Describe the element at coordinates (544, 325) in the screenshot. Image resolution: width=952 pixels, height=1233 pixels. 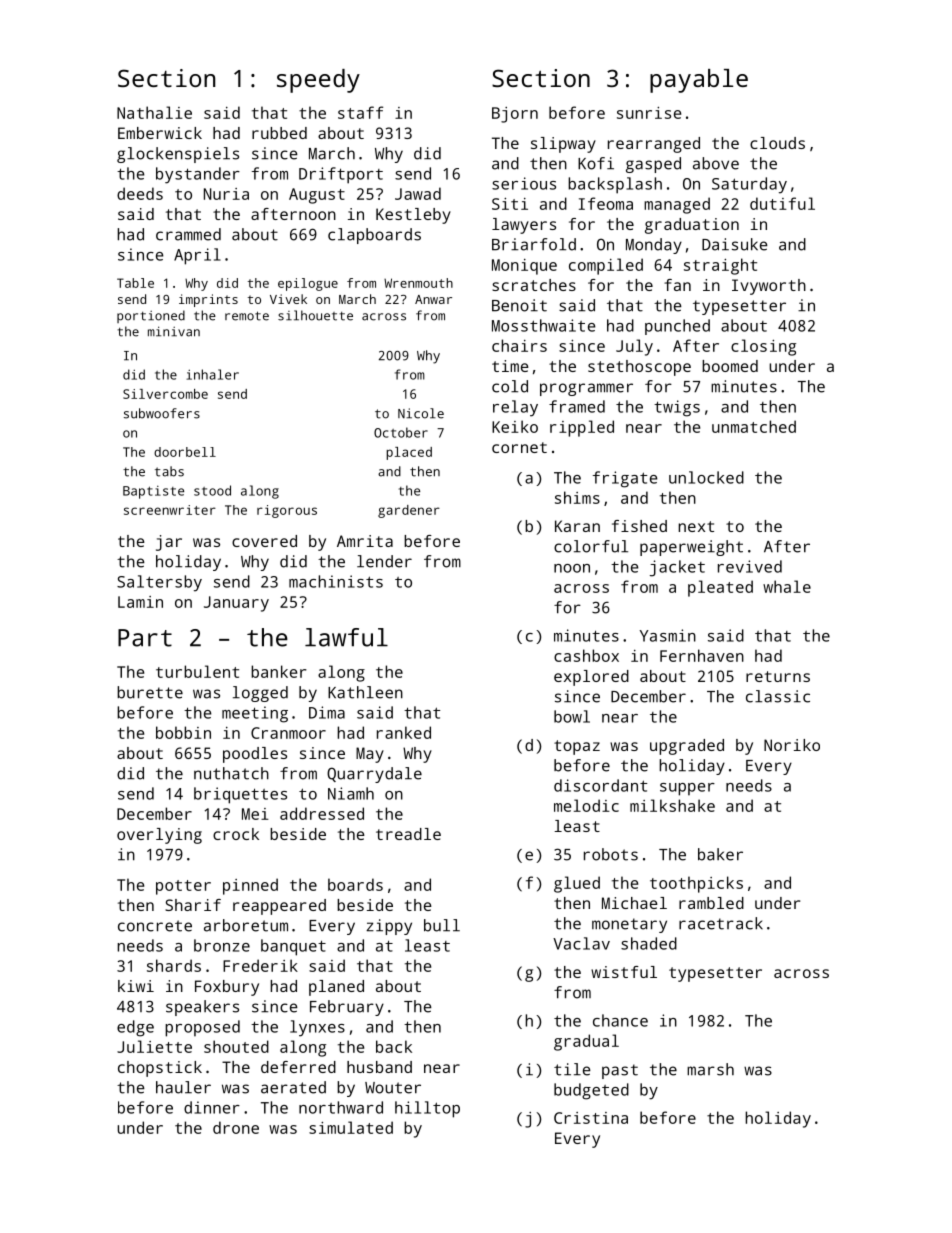
I see `Mossthwaite` at that location.
